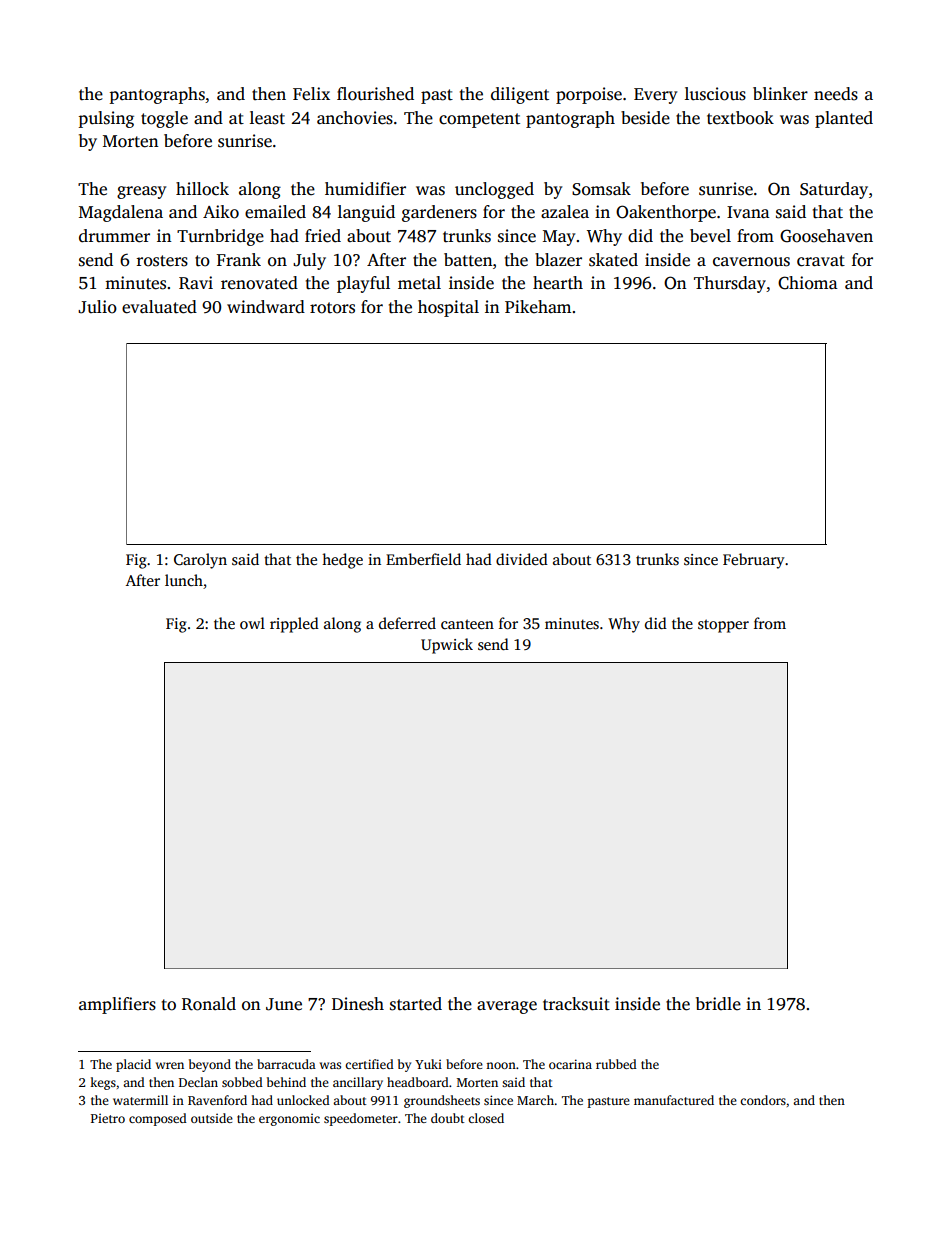 This document has height=1233, width=952. What do you see at coordinates (447, 646) in the document?
I see `Upwick` at bounding box center [447, 646].
